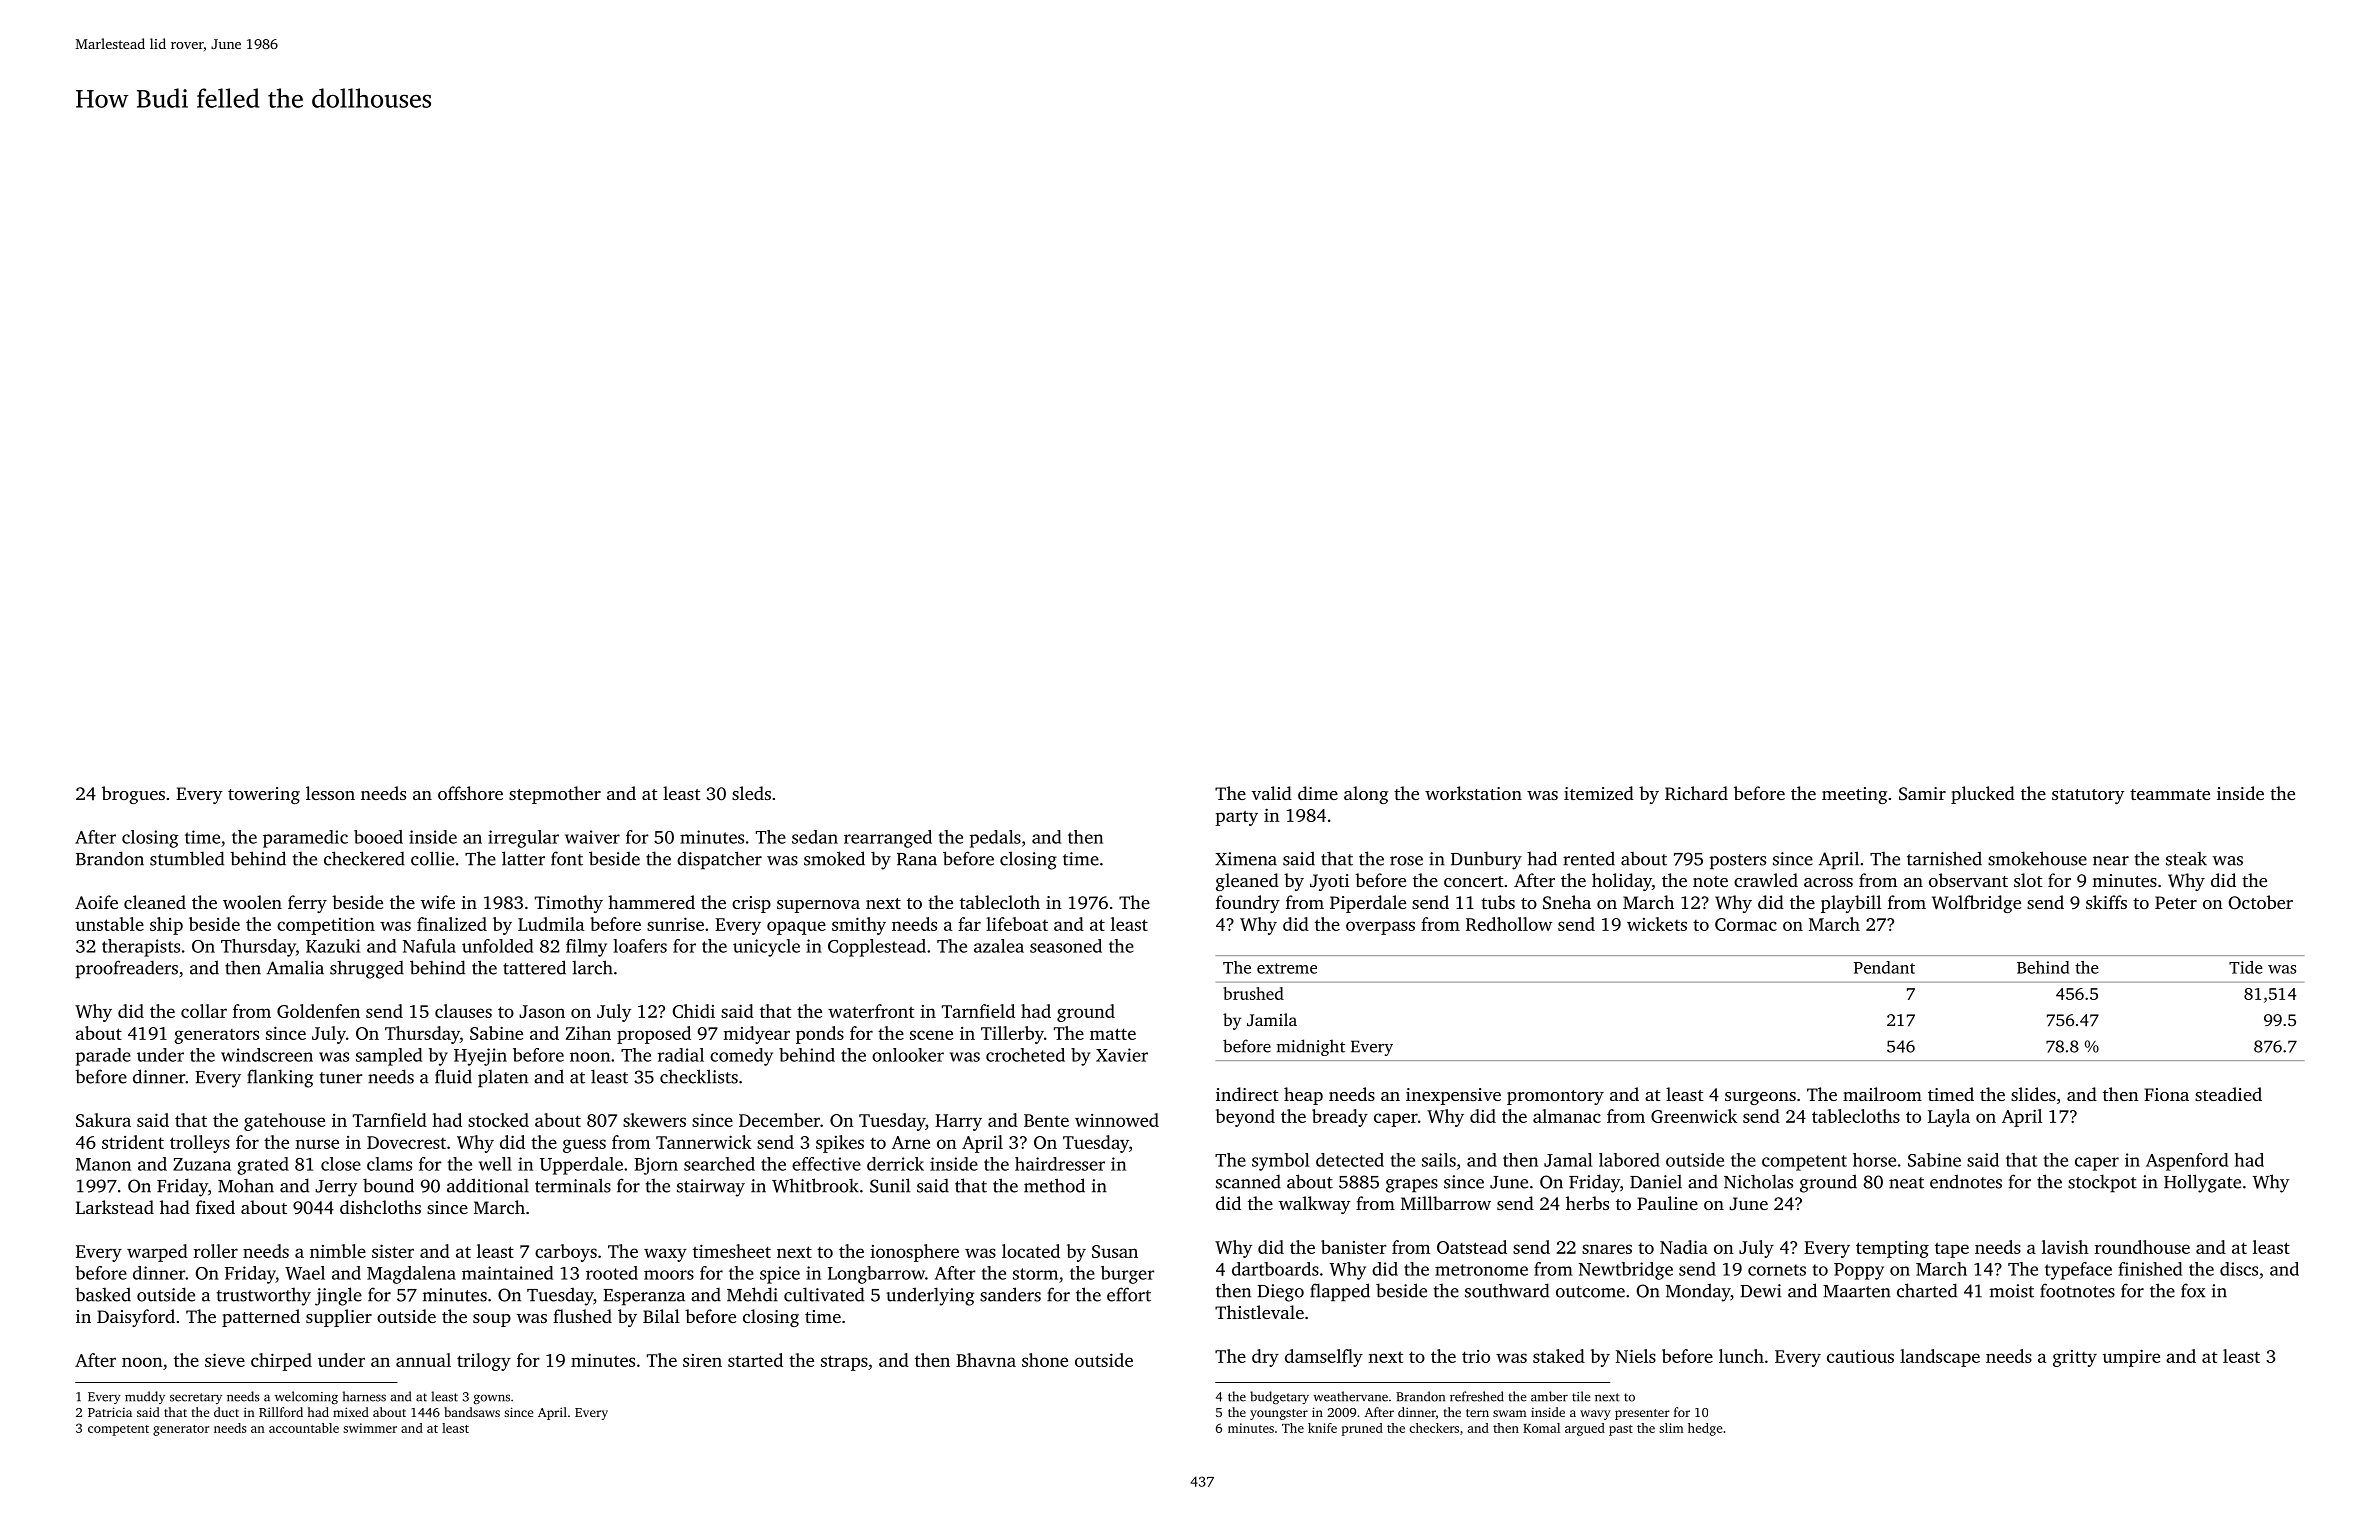 This page has height=1540, width=2380. Describe the element at coordinates (187, 858) in the page. I see `stumbled` at that location.
